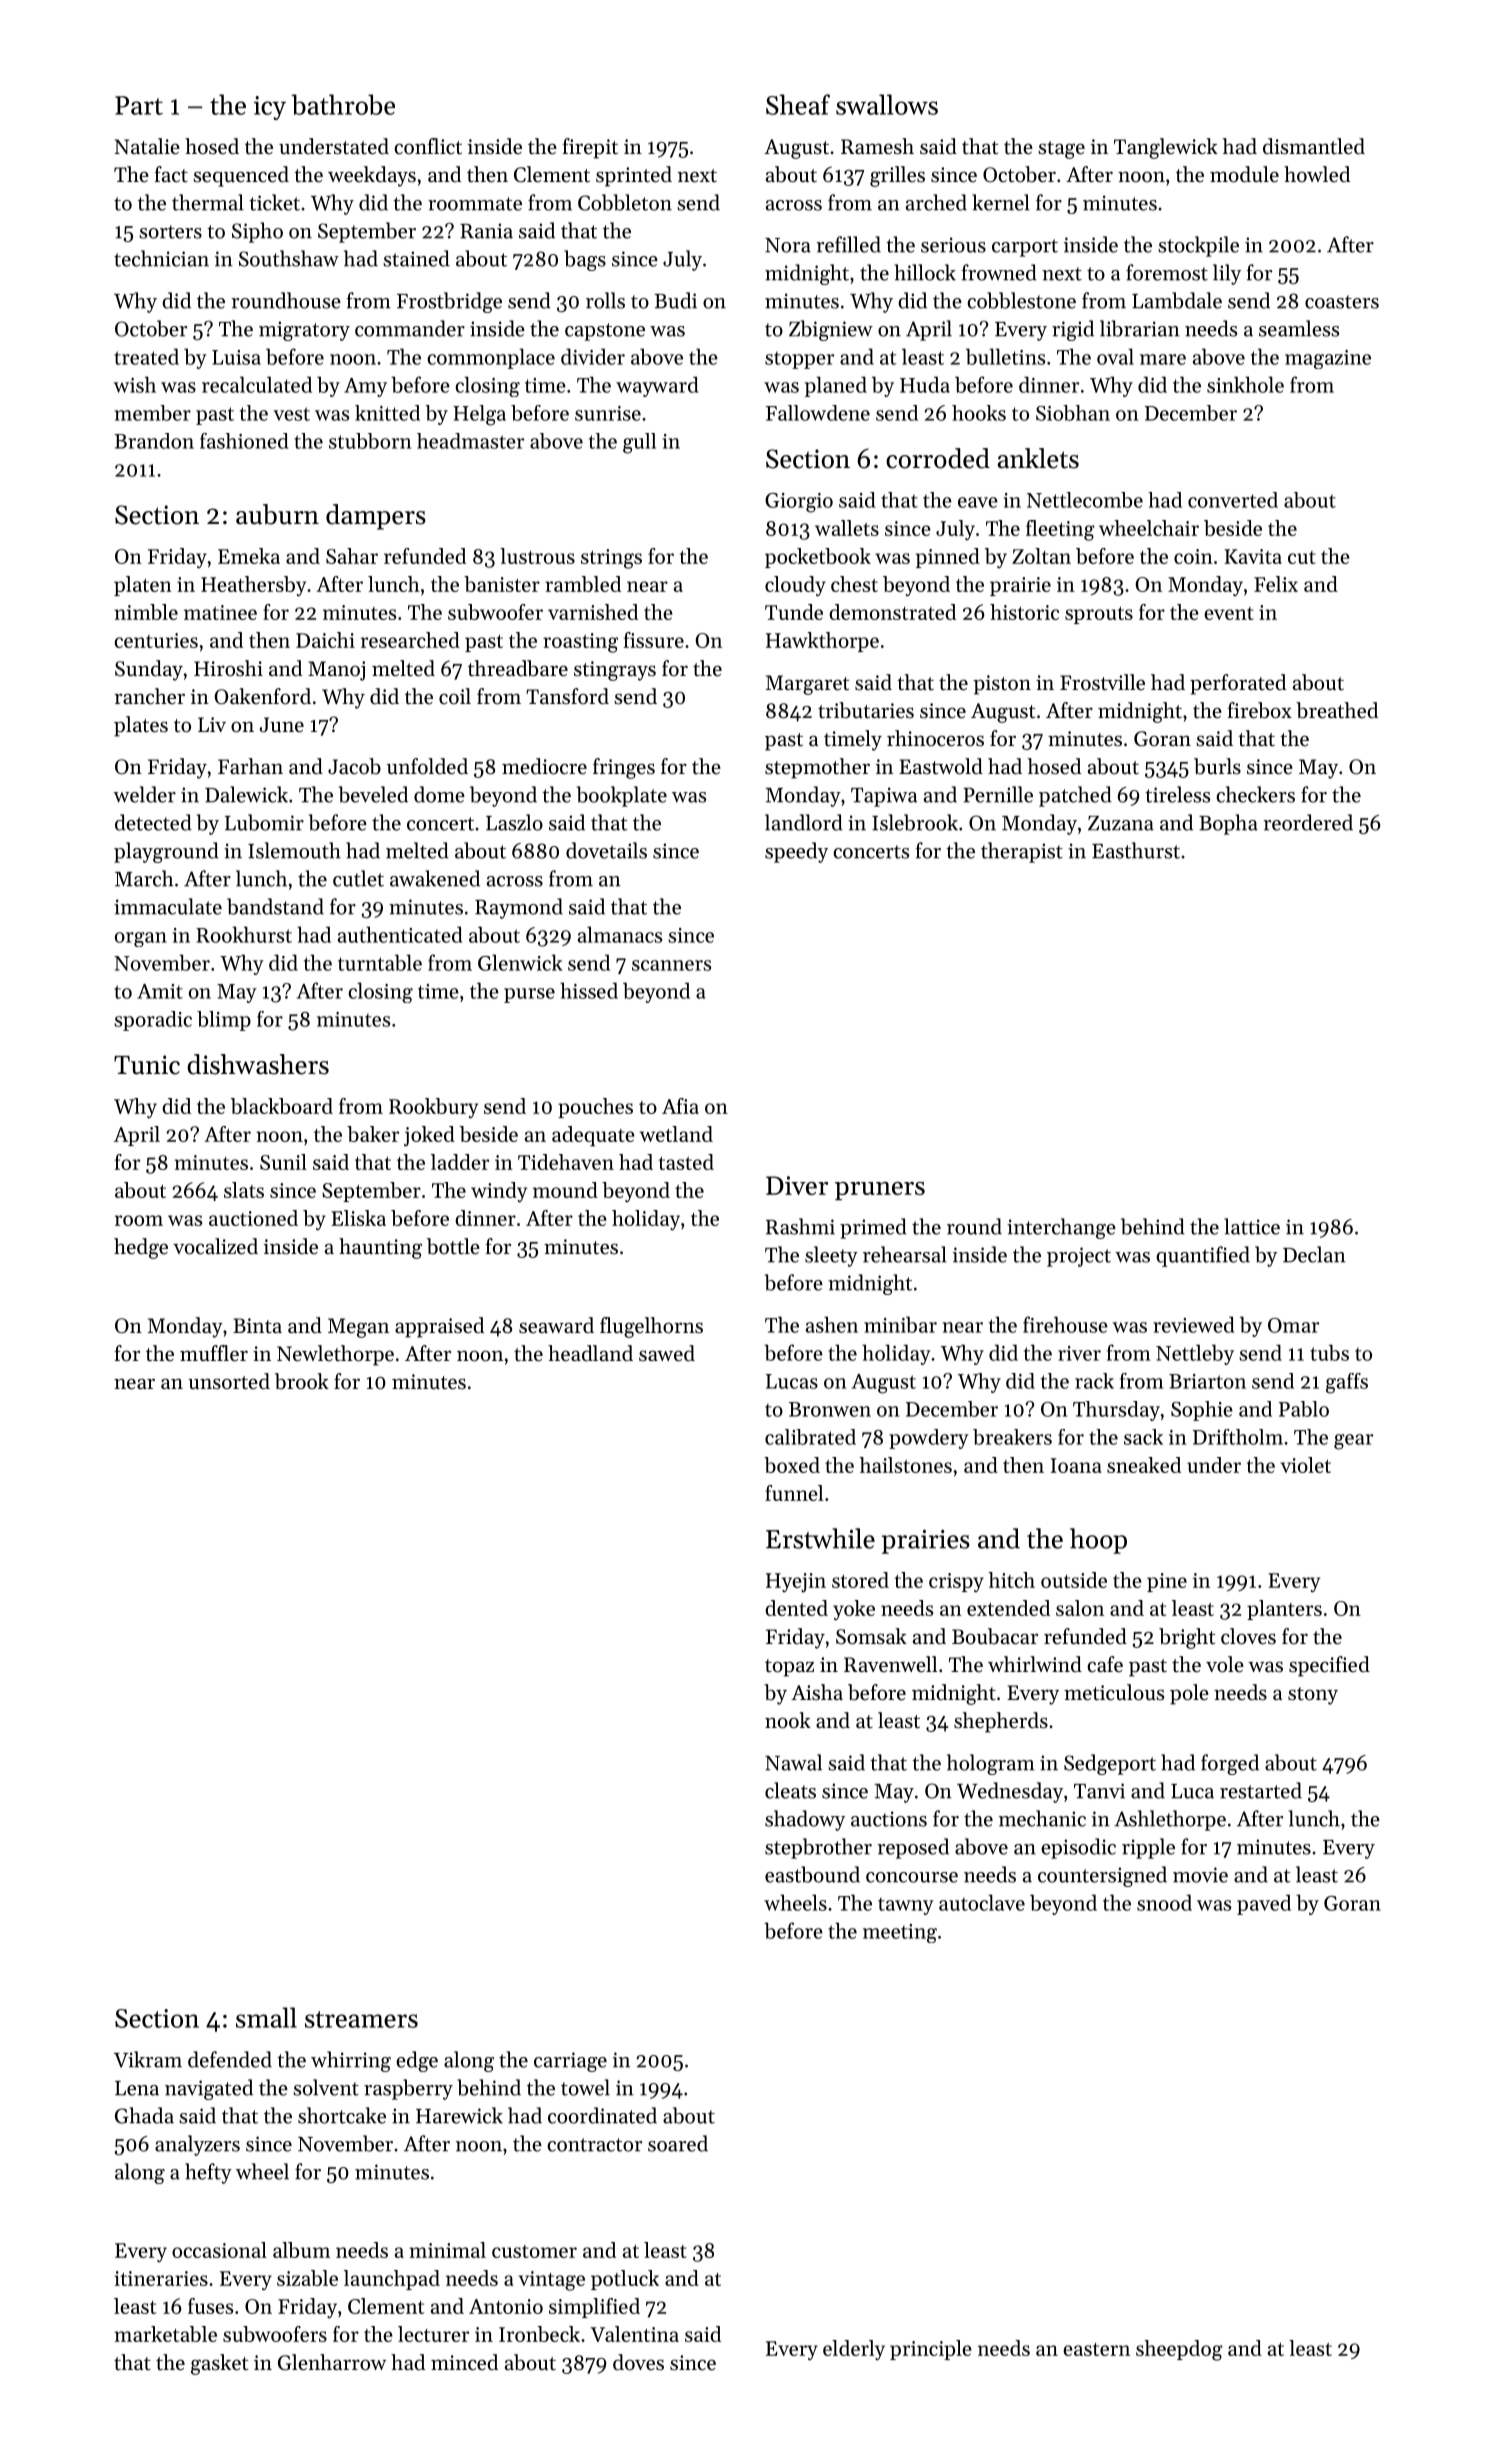 This page has width=1496, height=2464. I want to click on Amit, so click(160, 991).
